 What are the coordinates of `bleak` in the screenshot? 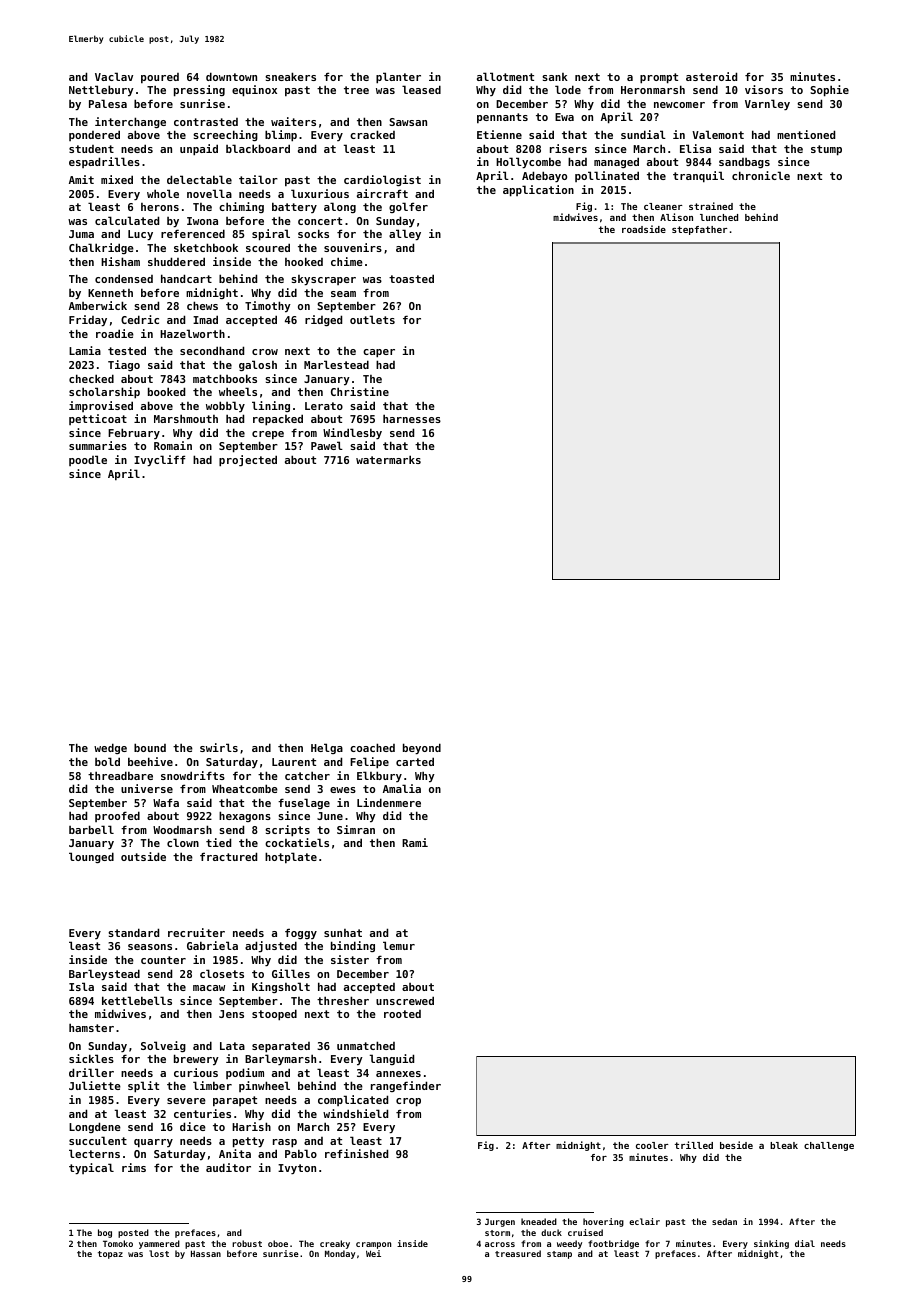 It's located at (784, 1145).
